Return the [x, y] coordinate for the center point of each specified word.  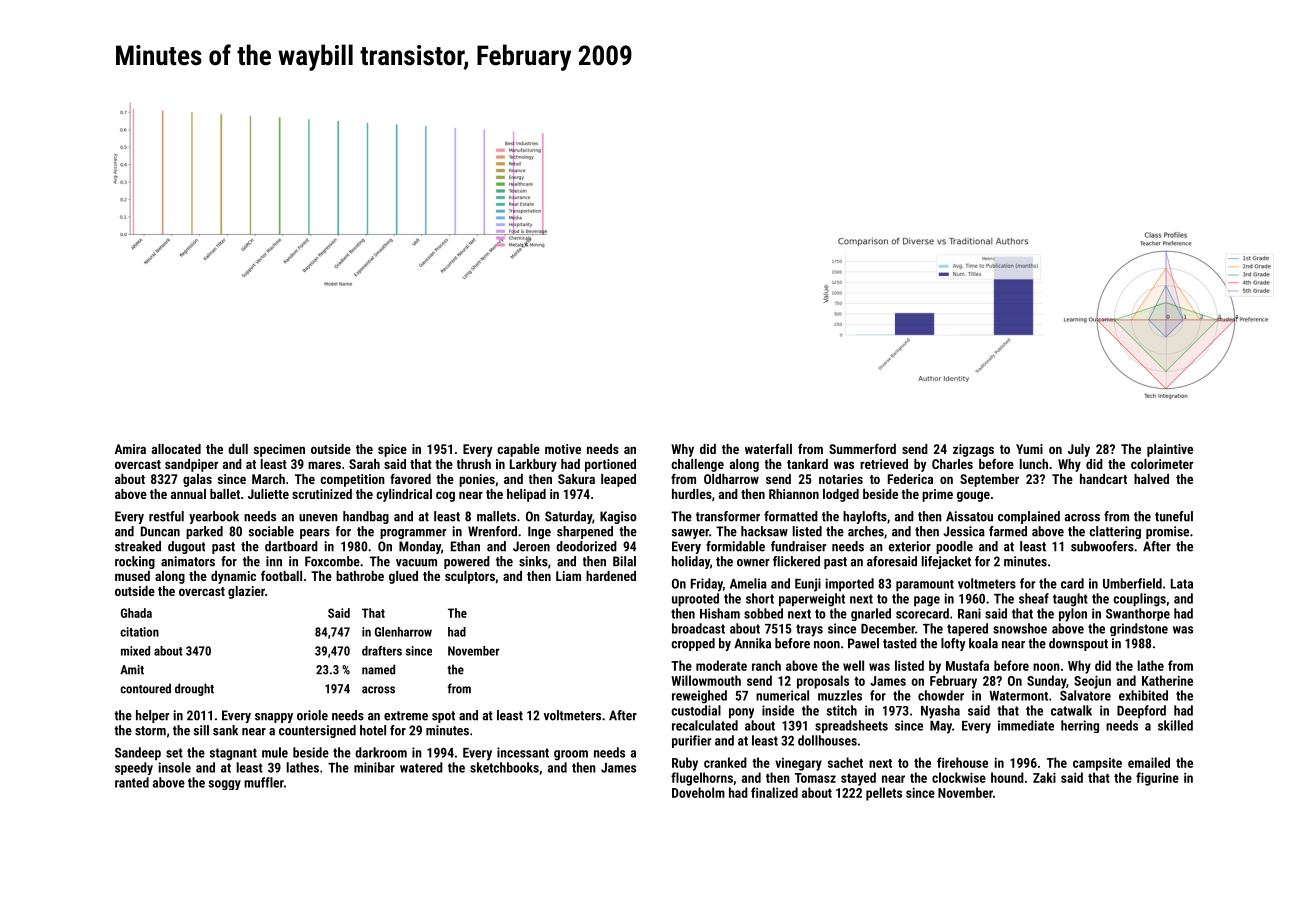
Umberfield [1132, 583]
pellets [884, 794]
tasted [900, 643]
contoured [145, 688]
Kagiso [618, 517]
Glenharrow [403, 632]
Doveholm [698, 792]
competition [352, 480]
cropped [693, 644]
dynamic [233, 577]
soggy [225, 785]
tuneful [1174, 516]
